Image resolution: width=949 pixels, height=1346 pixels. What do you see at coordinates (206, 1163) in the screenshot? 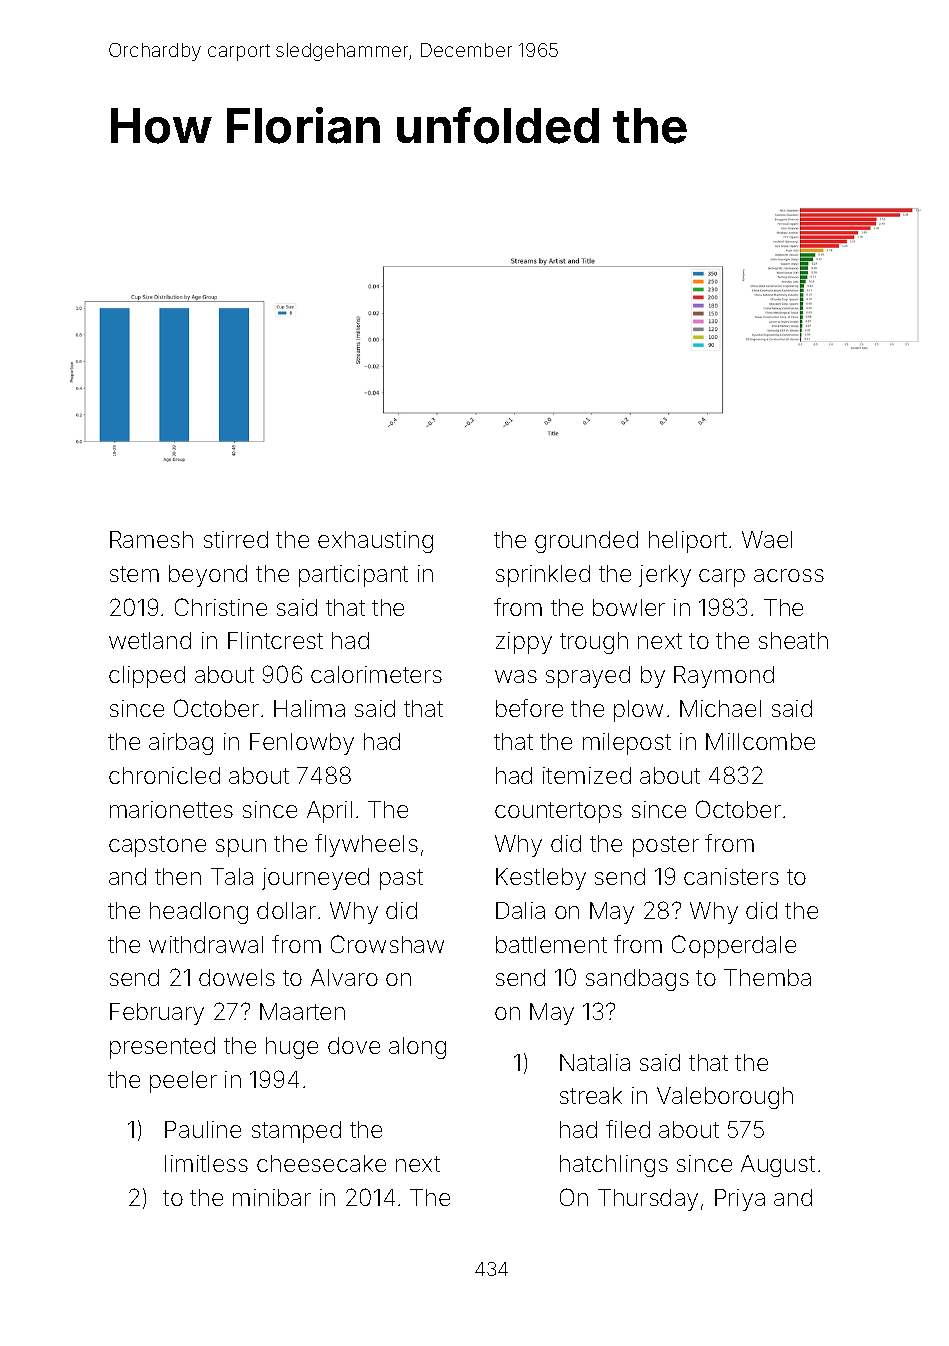
I see `limitless` at bounding box center [206, 1163].
